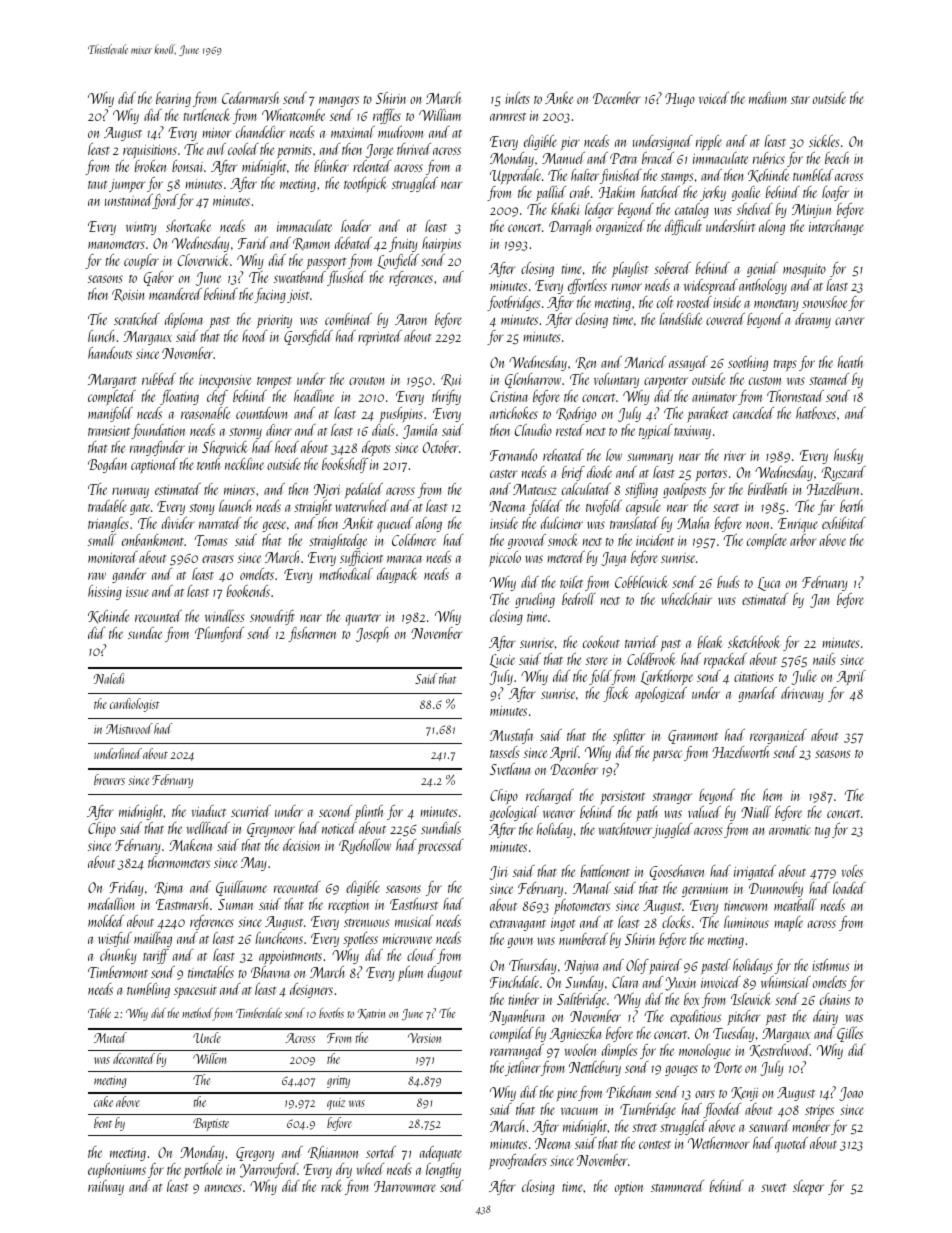 The height and width of the screenshot is (1233, 952). I want to click on Hugo, so click(680, 100).
